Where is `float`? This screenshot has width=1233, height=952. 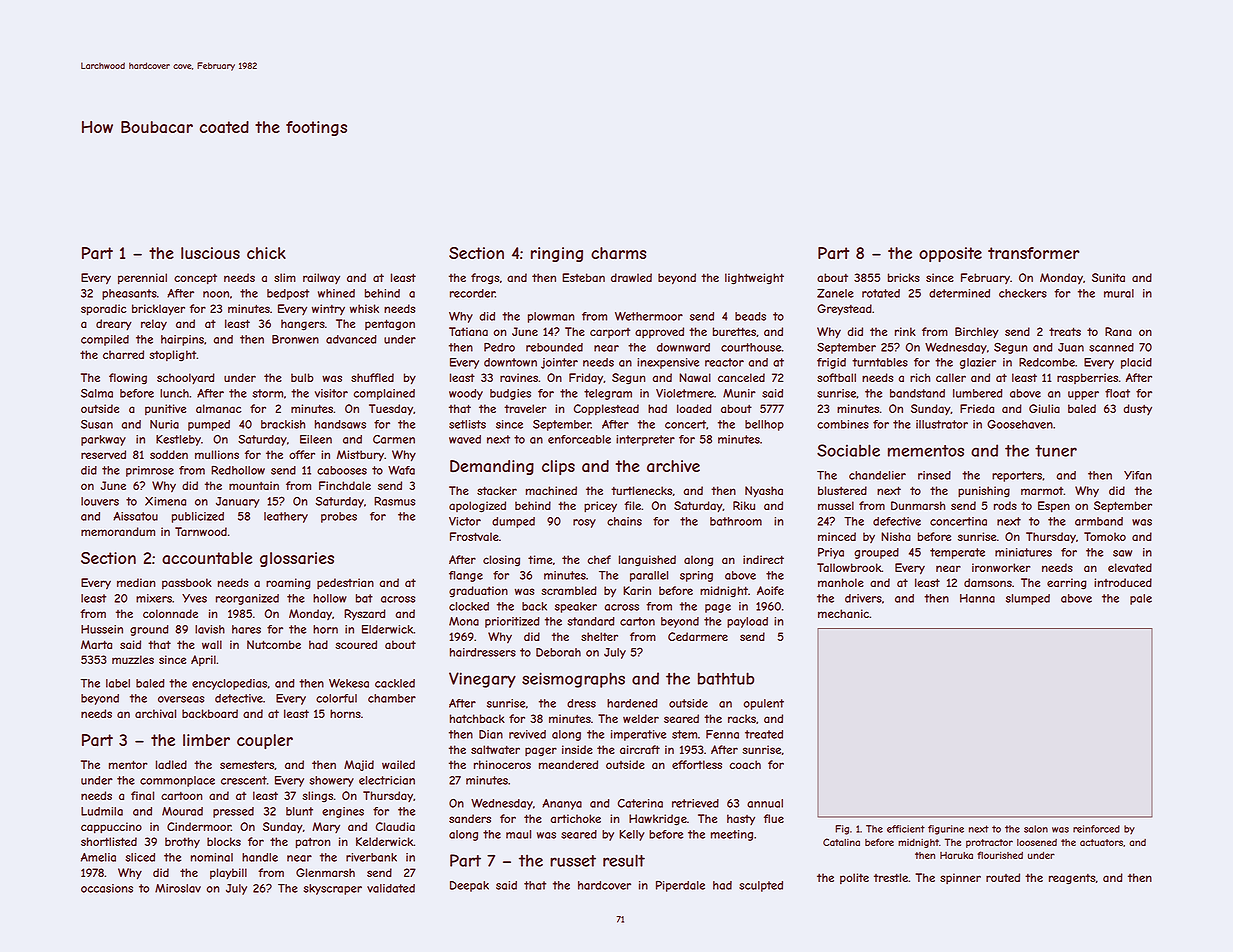
float is located at coordinates (1117, 393).
